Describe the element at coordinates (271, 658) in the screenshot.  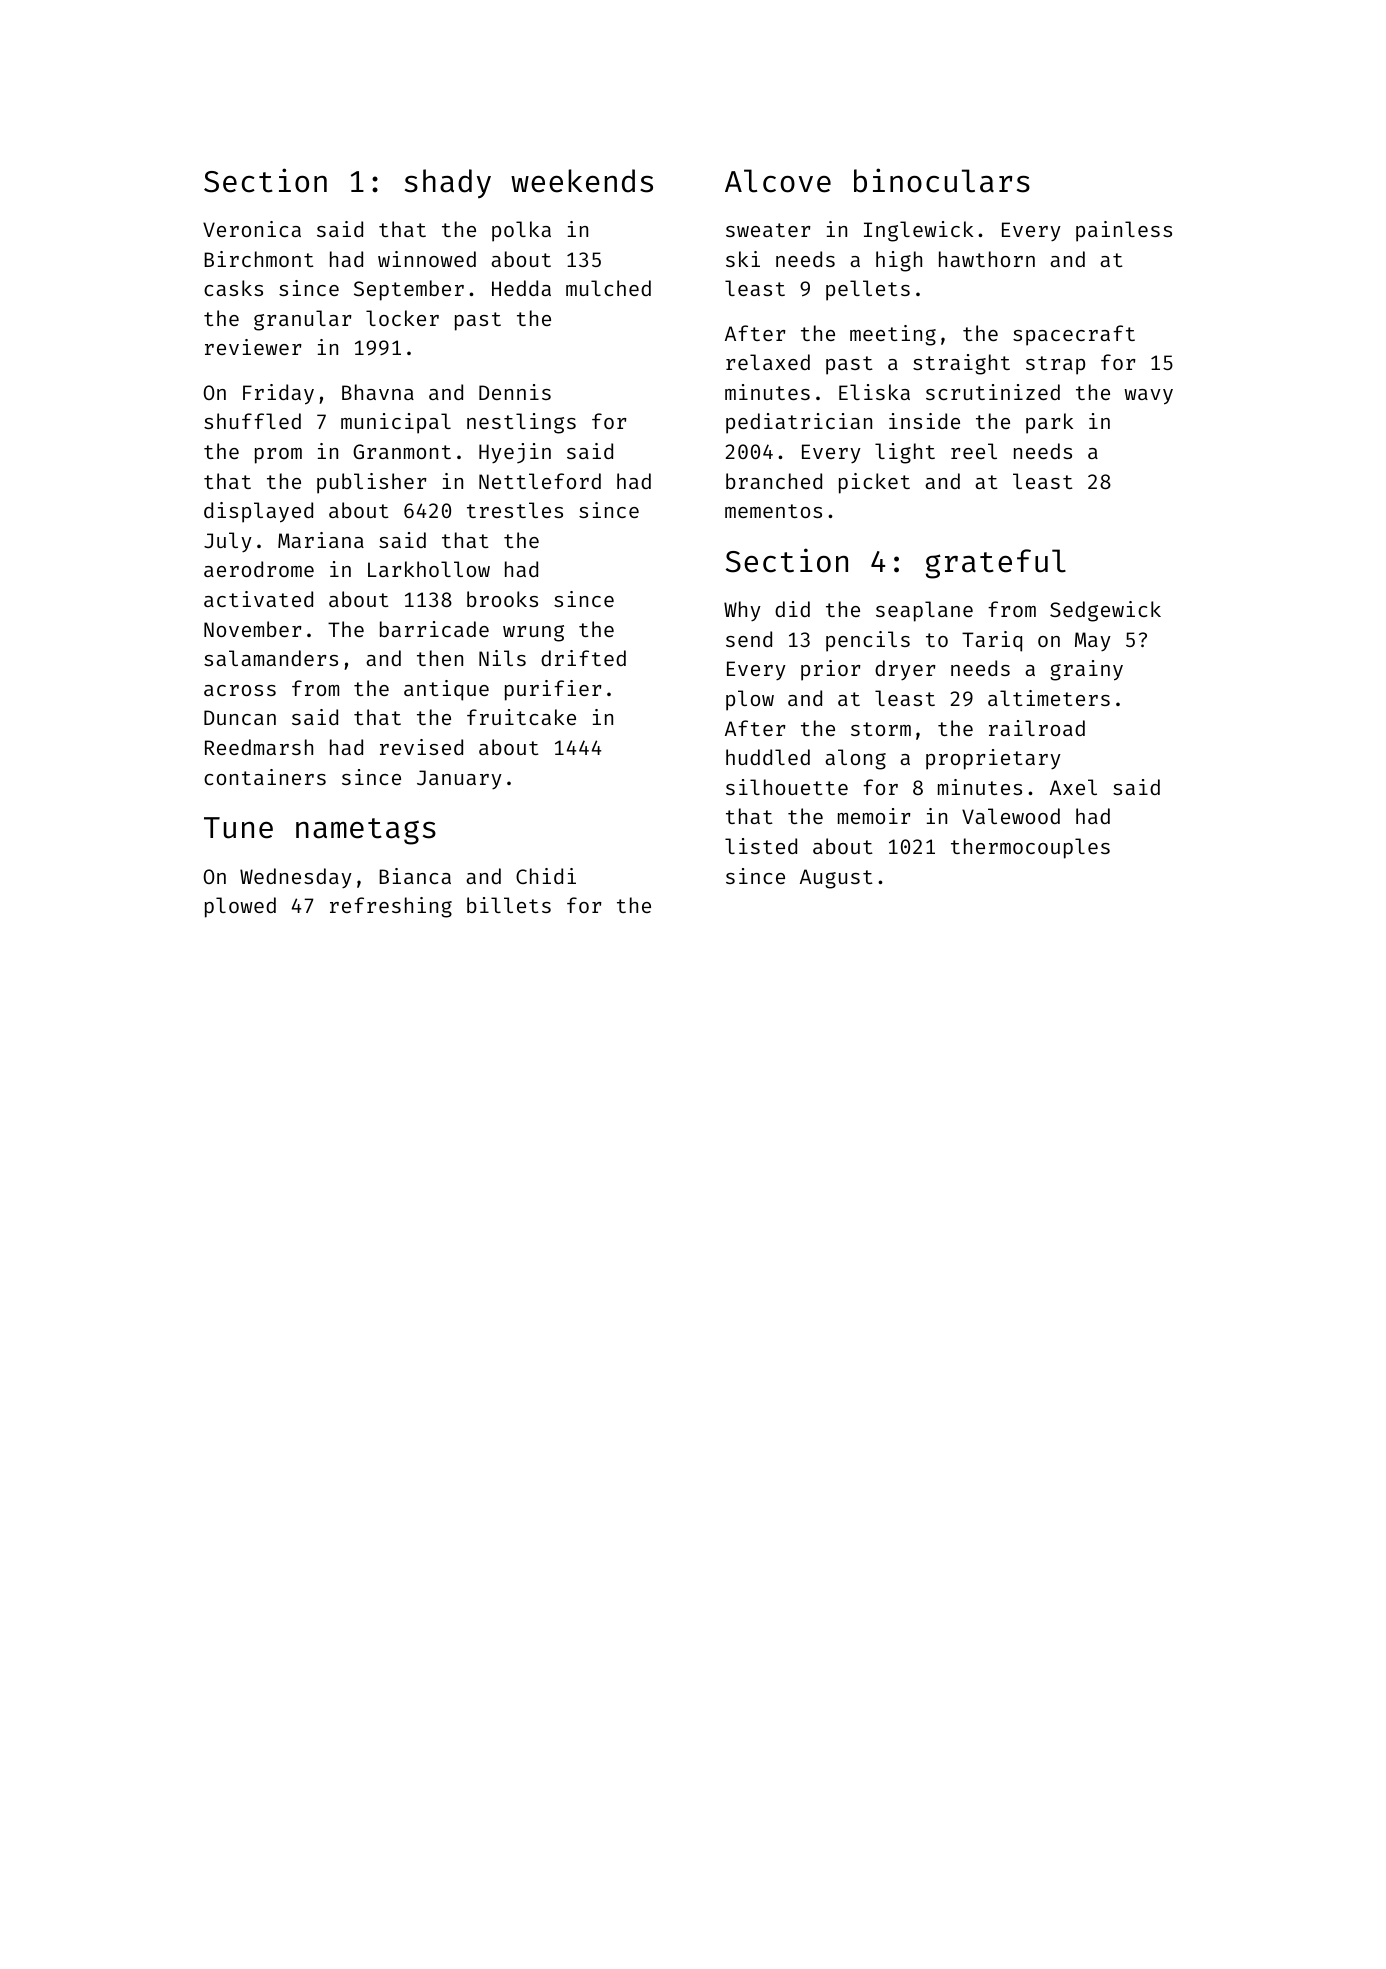
I see `salamanders` at that location.
